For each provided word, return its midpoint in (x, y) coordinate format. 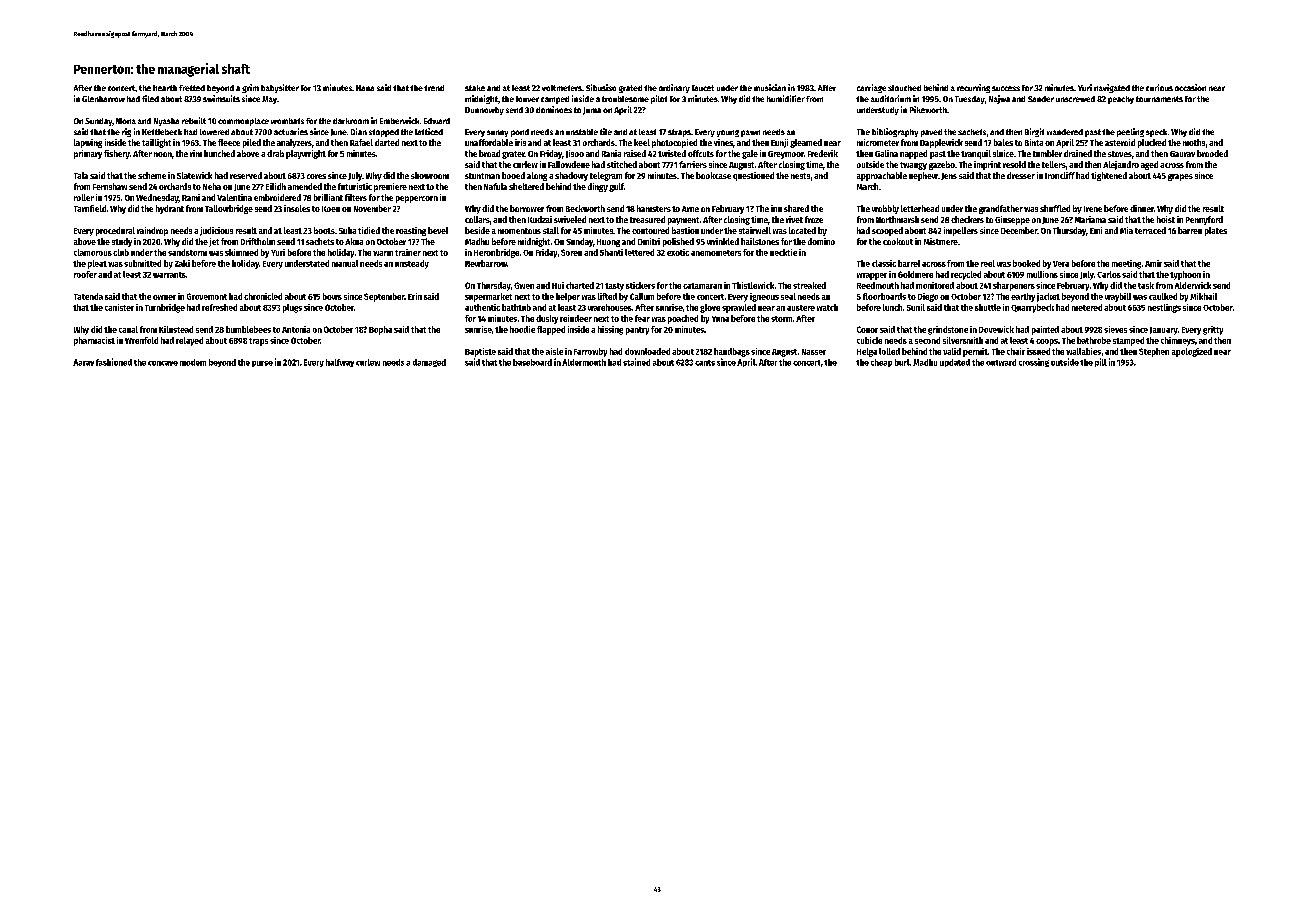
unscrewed (1075, 99)
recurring (973, 88)
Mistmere (941, 241)
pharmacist (94, 341)
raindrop (152, 231)
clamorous (93, 252)
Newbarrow (486, 263)
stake (475, 88)
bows (332, 296)
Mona (126, 121)
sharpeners (1014, 286)
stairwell (755, 230)
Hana (365, 88)
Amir (1153, 263)
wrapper (872, 276)
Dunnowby (484, 111)
